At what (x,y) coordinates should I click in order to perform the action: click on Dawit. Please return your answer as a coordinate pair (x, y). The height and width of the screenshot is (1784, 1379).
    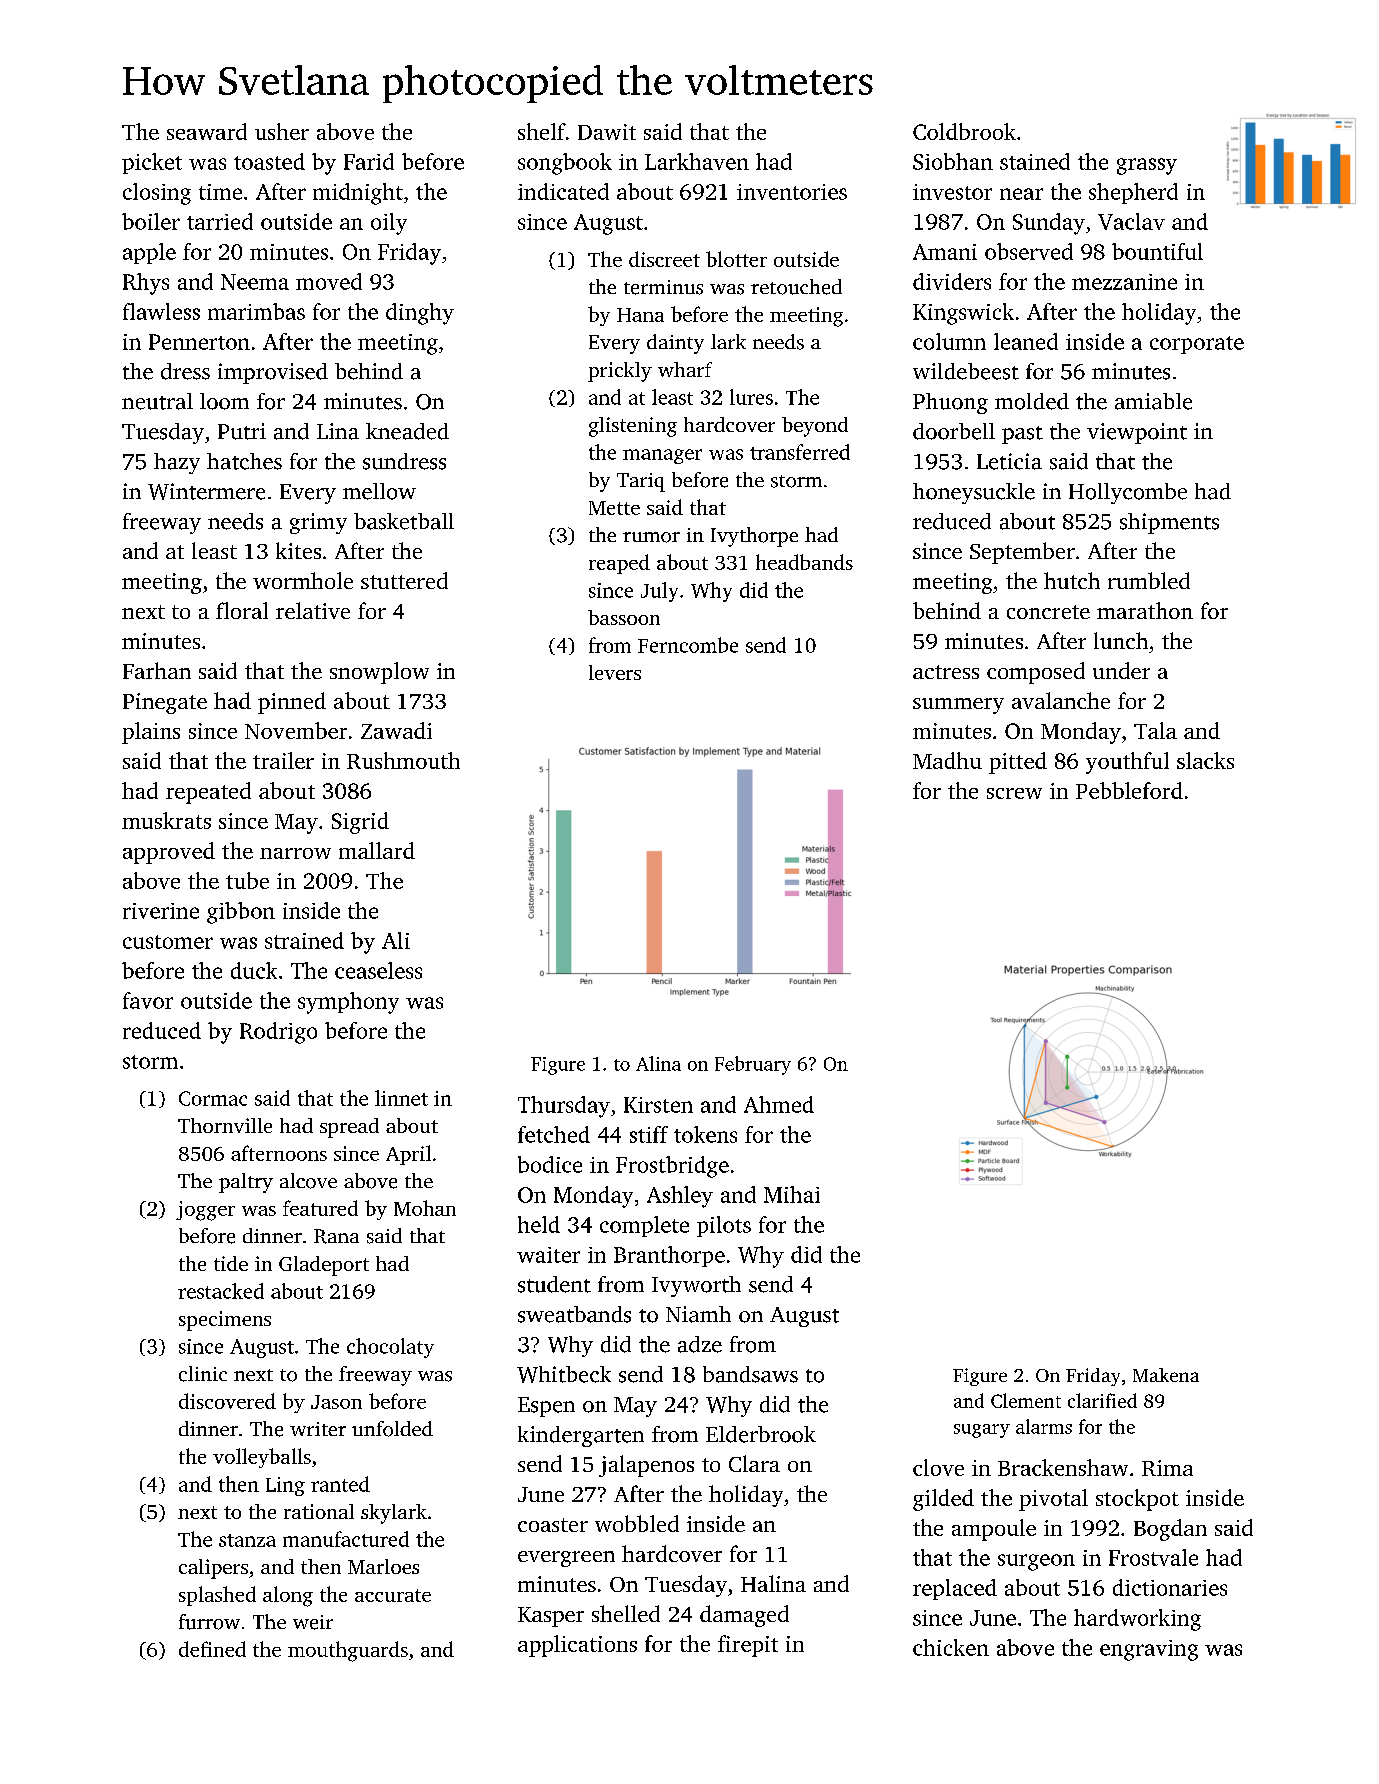
    Looking at the image, I should click on (607, 132).
